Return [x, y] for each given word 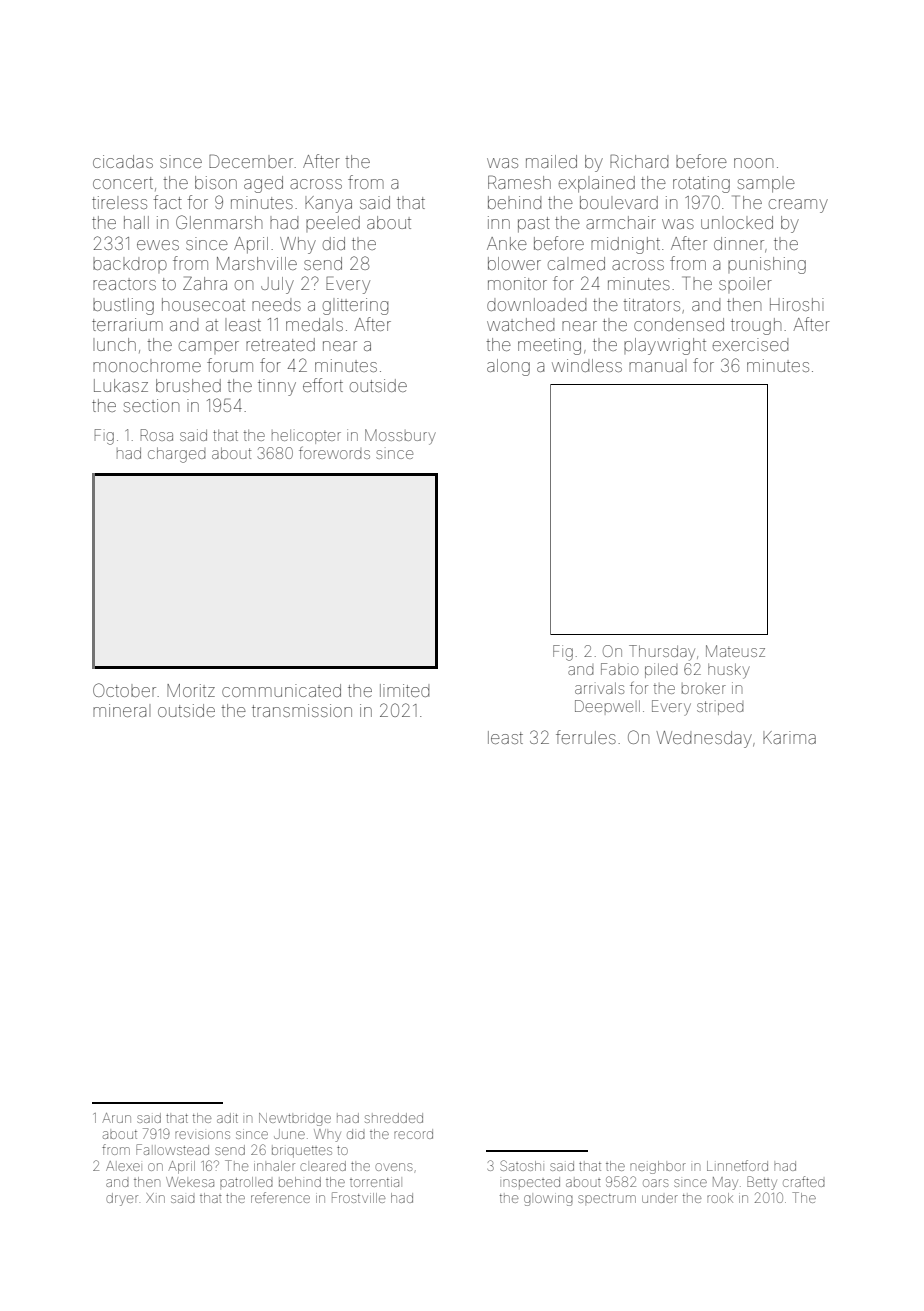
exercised [750, 344]
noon [753, 163]
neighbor [658, 1167]
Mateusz [735, 651]
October [124, 690]
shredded [394, 1118]
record [413, 1134]
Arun [116, 1118]
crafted [804, 1181]
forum [230, 365]
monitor [517, 283]
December [251, 161]
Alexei [123, 1166]
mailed [551, 161]
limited [404, 690]
